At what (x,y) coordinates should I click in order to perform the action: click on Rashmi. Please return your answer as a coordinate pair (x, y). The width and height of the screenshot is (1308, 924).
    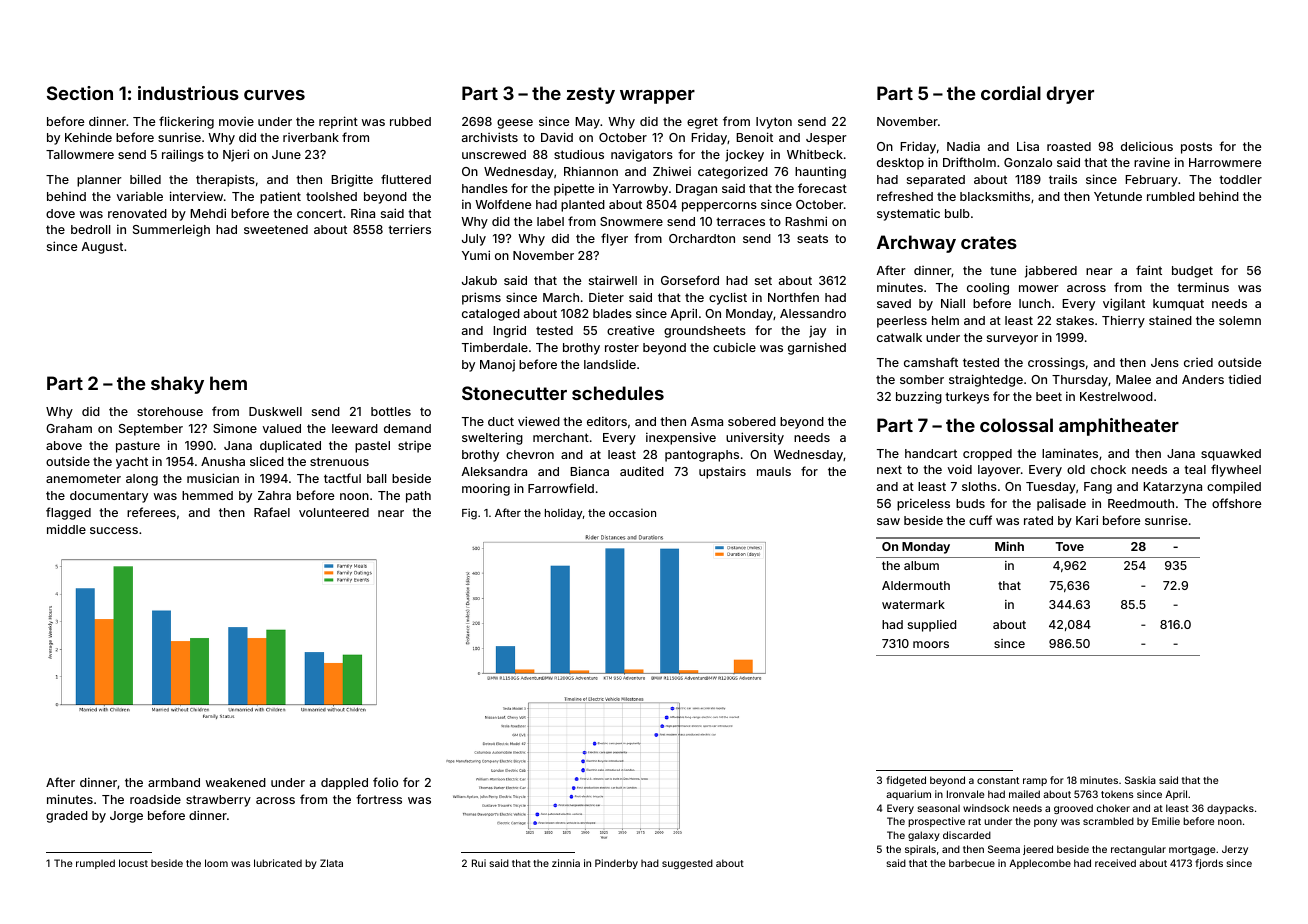
    Looking at the image, I should click on (806, 221).
